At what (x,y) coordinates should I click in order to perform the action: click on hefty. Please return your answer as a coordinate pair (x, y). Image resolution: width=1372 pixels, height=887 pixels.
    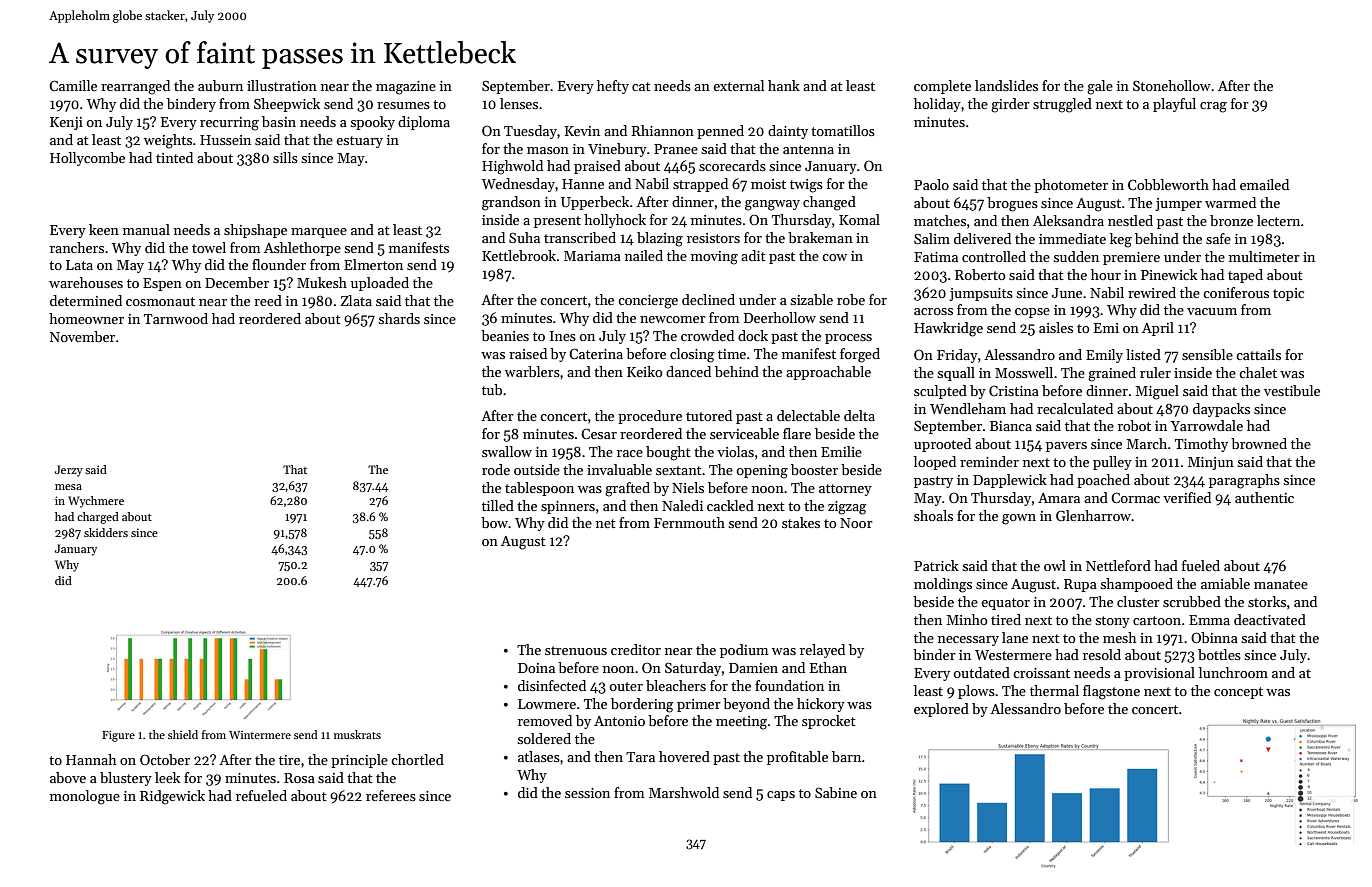
    Looking at the image, I should click on (613, 87).
